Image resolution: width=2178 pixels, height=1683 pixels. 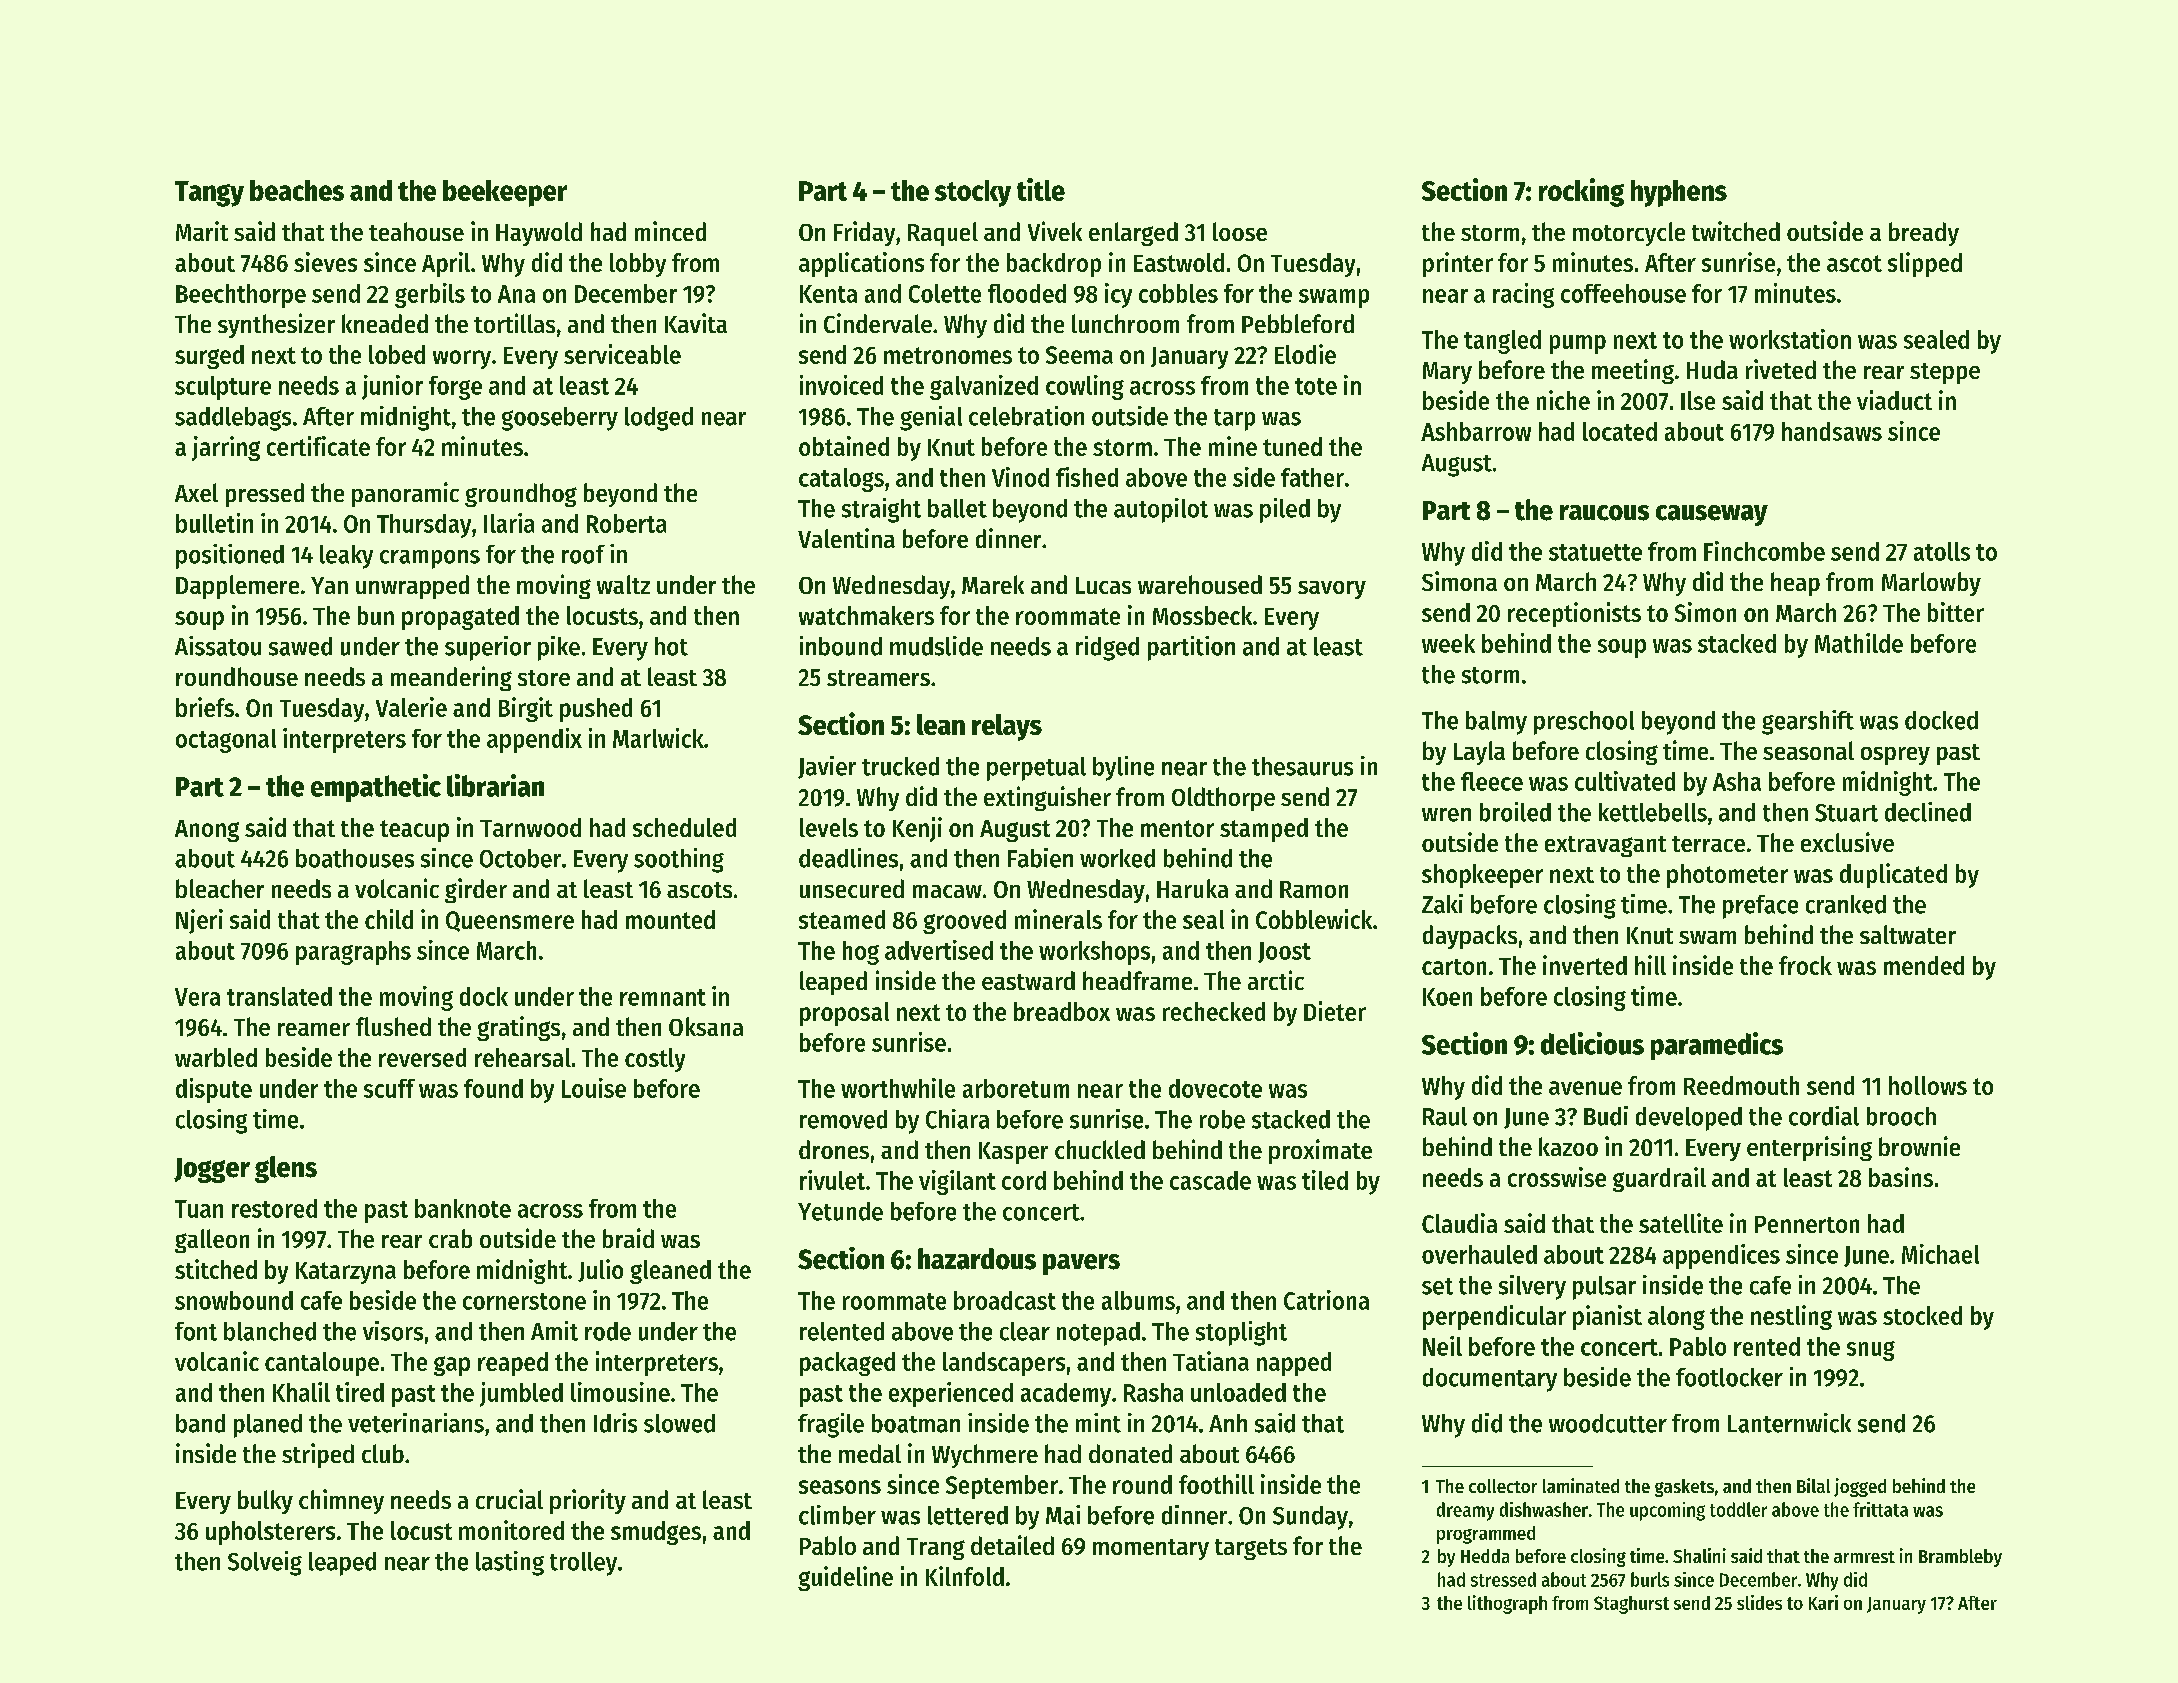 I want to click on snug, so click(x=1871, y=1351).
